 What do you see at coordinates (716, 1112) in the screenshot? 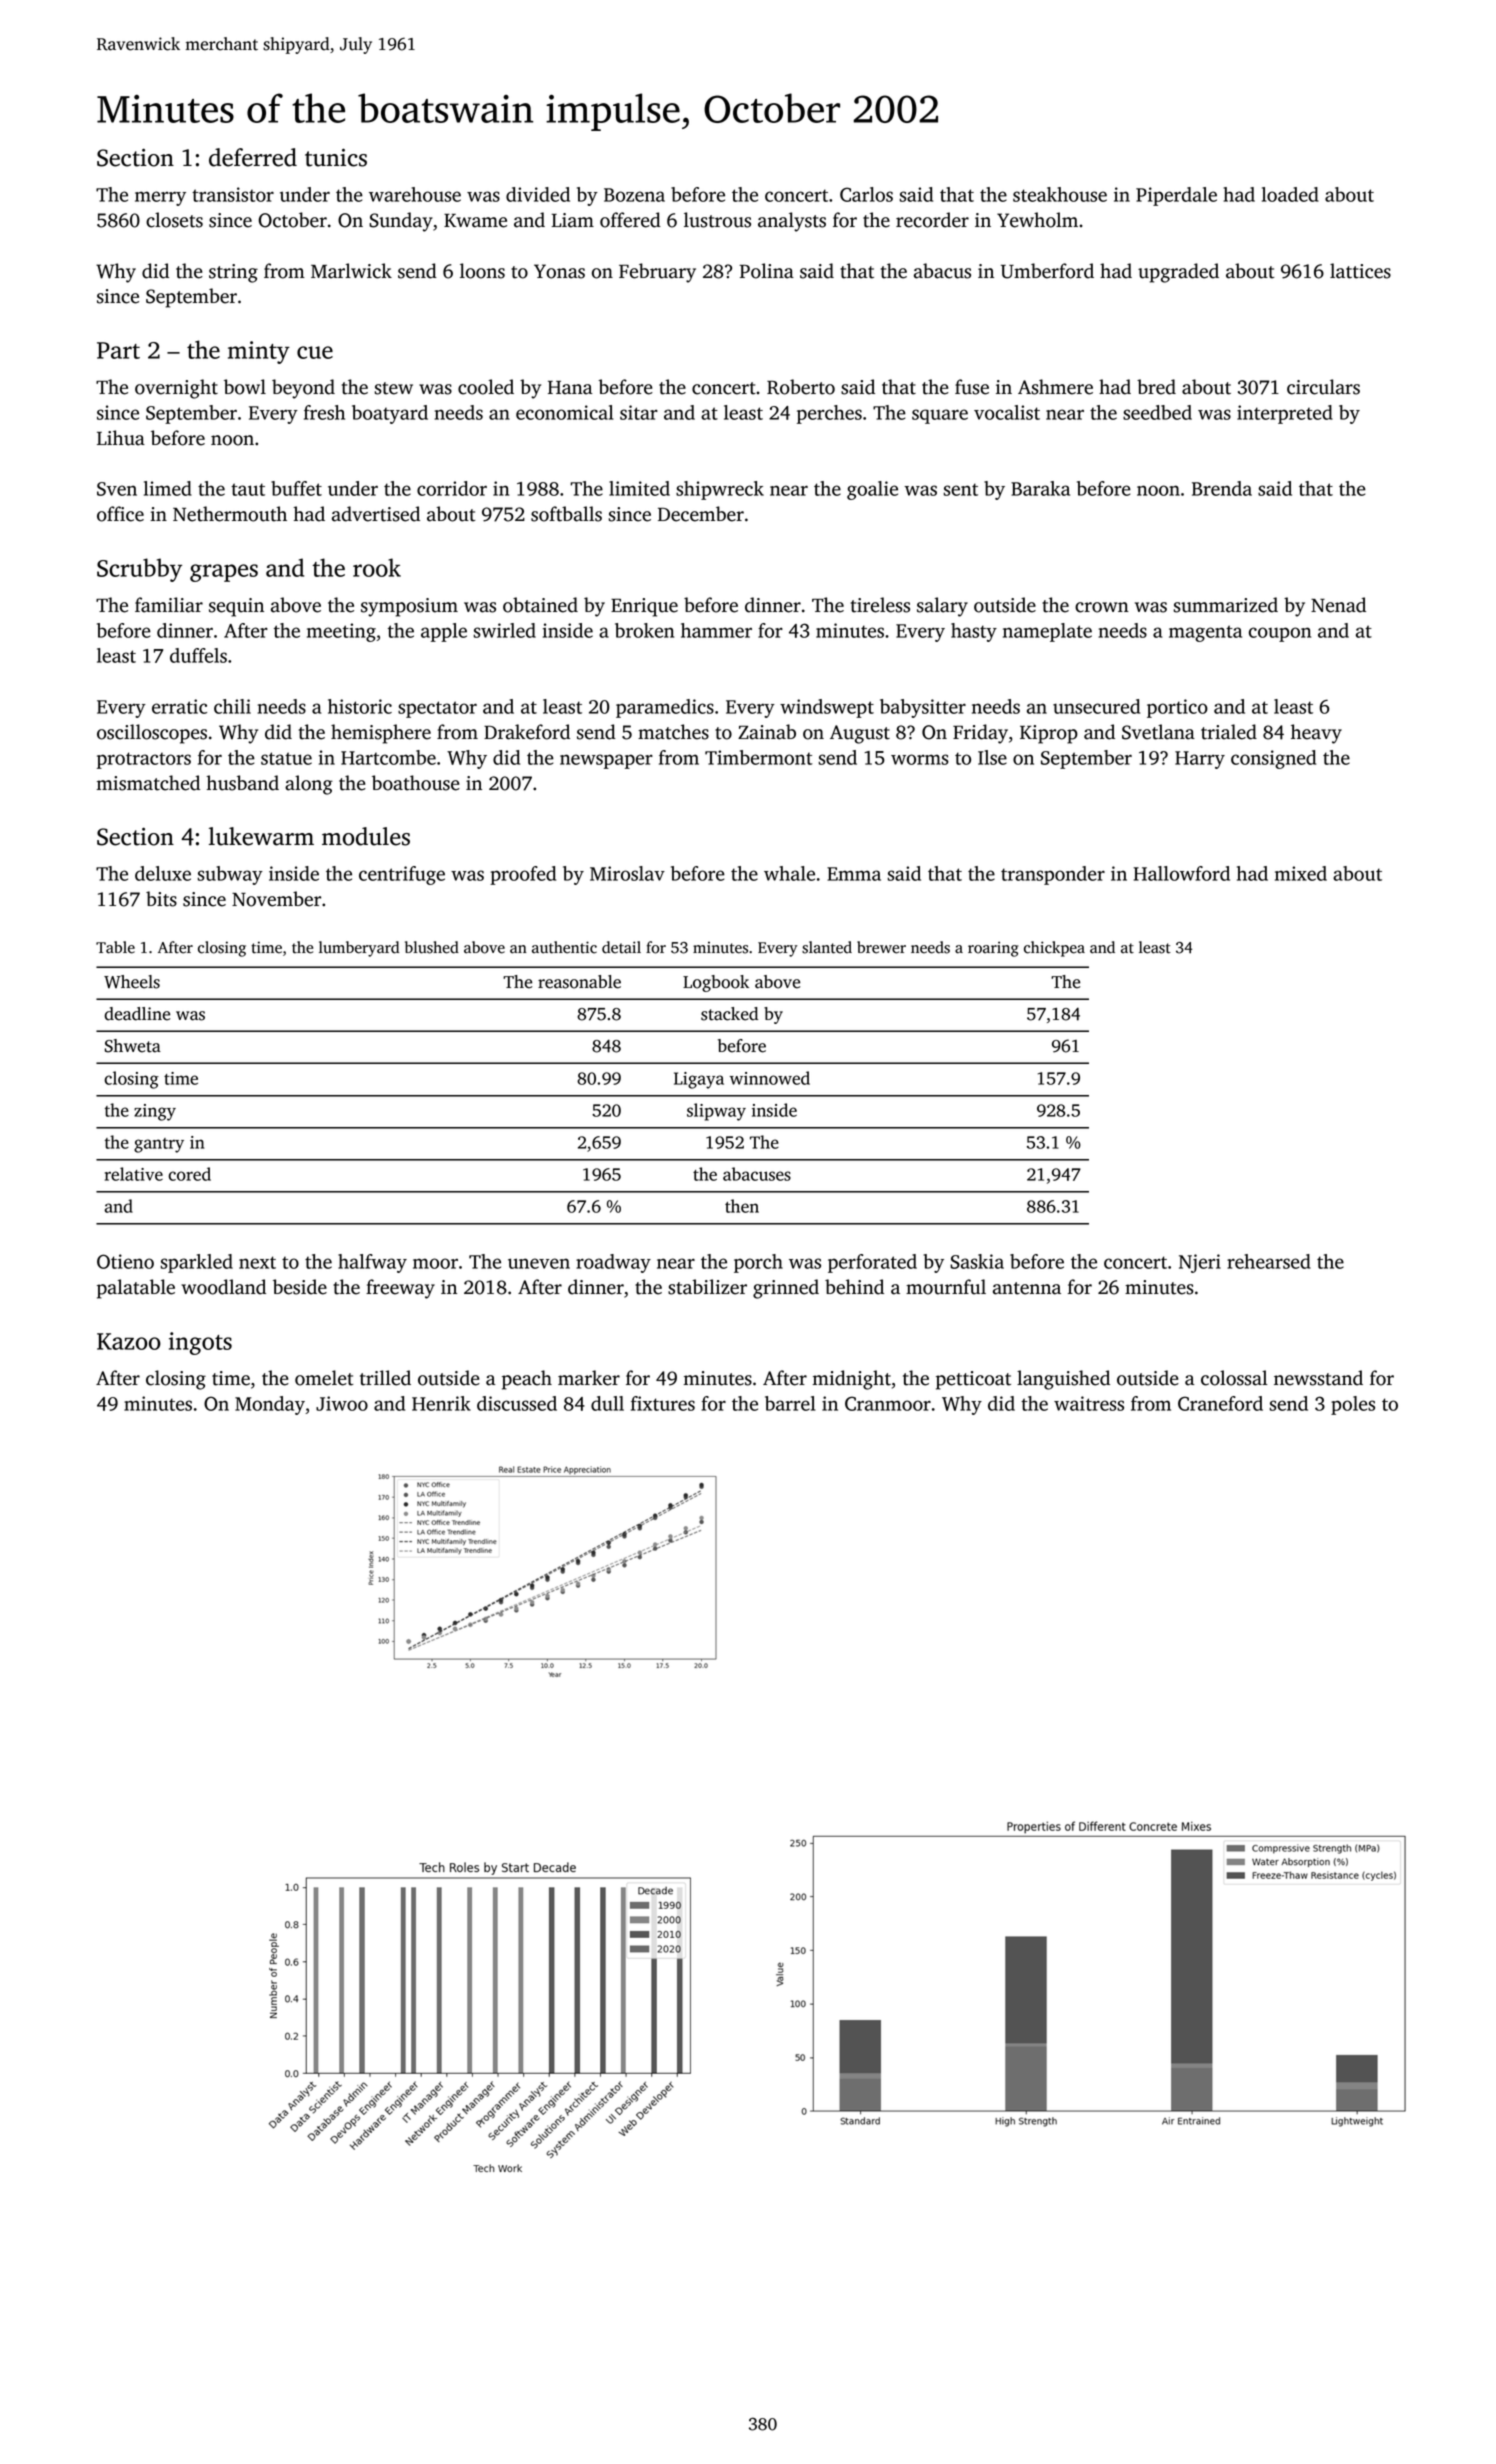
I see `slipway` at bounding box center [716, 1112].
